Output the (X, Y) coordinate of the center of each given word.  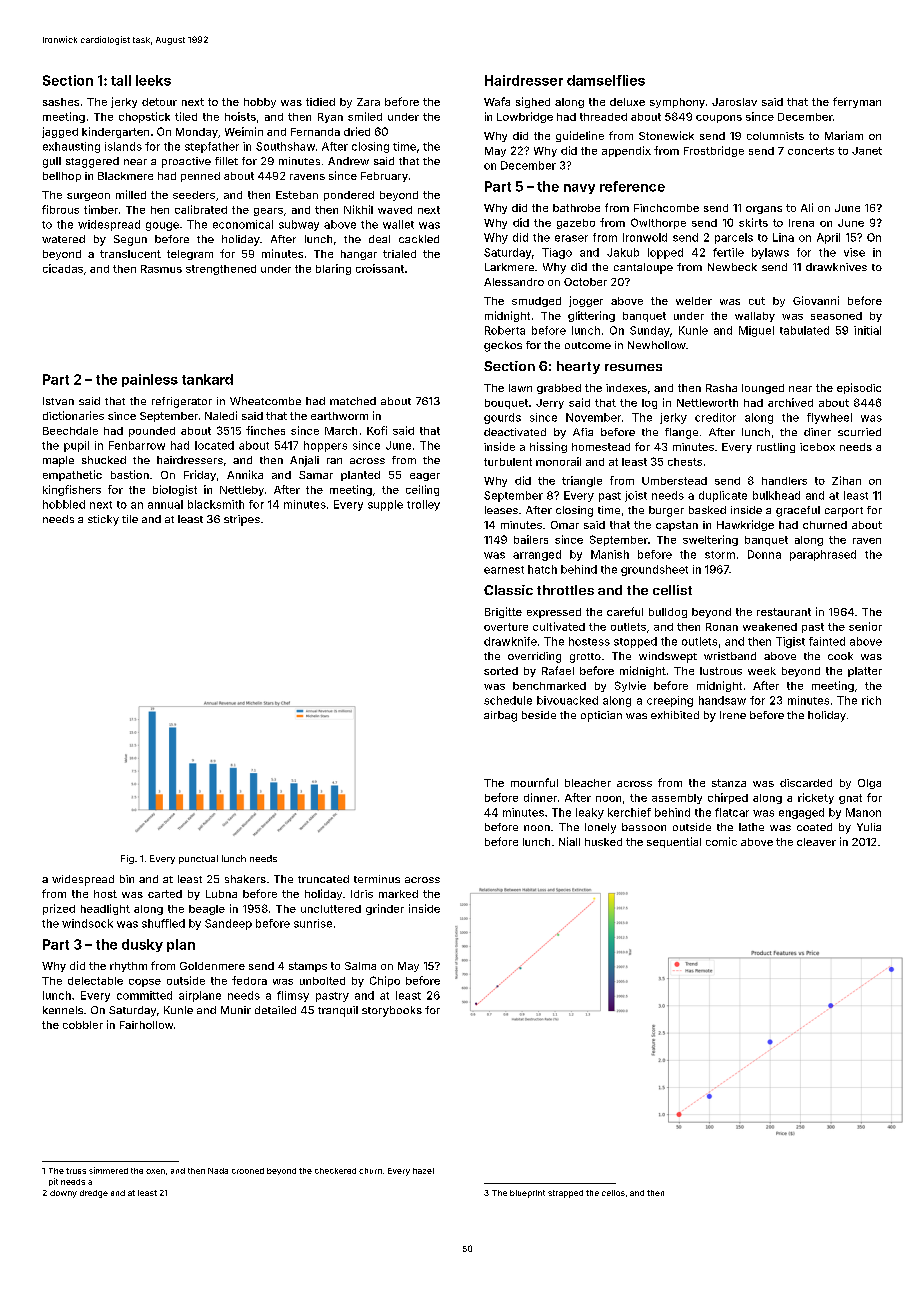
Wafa (497, 101)
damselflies (606, 80)
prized (59, 909)
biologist (175, 490)
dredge (94, 1194)
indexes (626, 388)
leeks (153, 80)
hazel (423, 1171)
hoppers (325, 446)
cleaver (816, 842)
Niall (569, 841)
